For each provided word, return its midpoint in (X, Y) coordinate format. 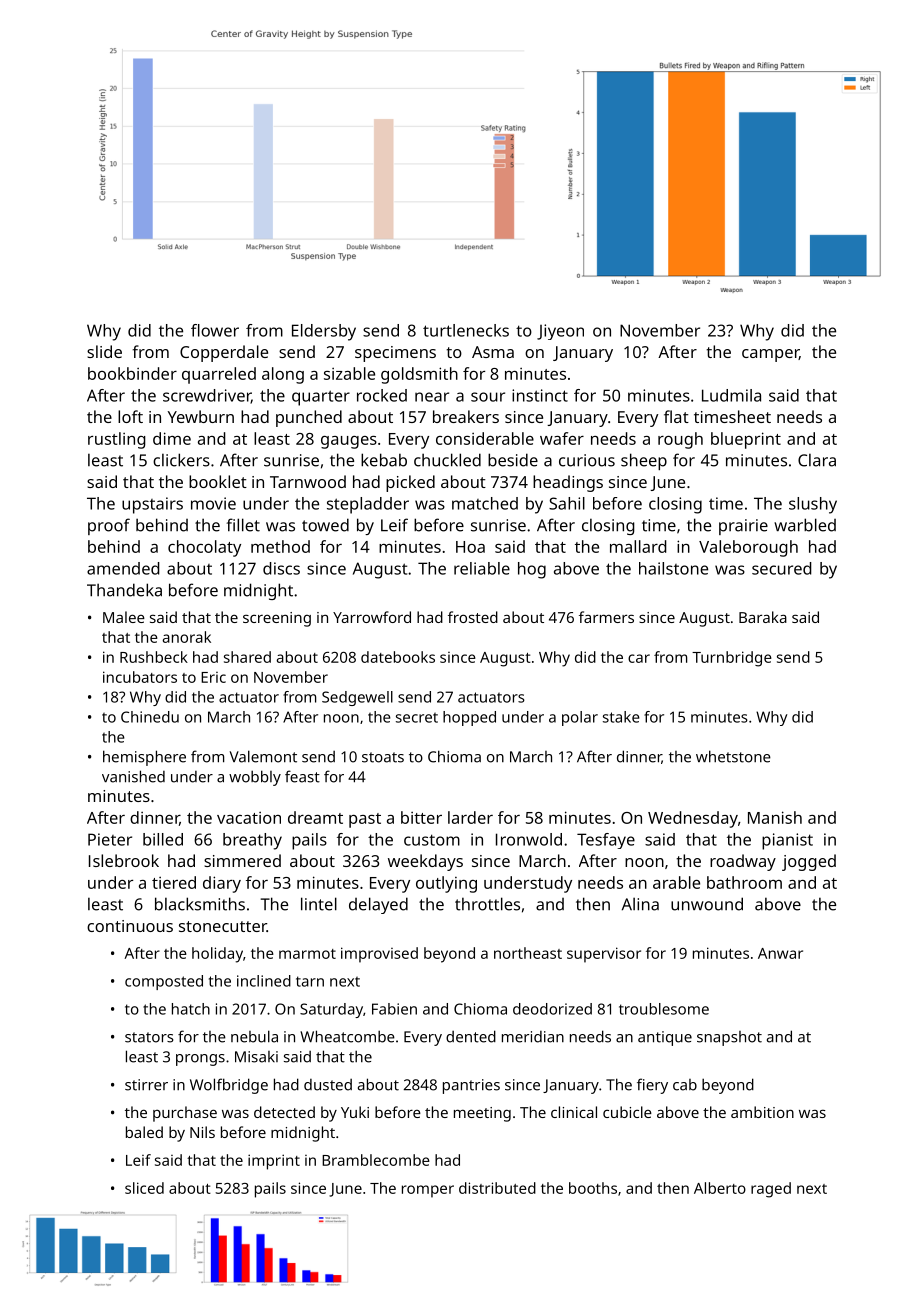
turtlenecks (466, 330)
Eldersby (324, 332)
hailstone (673, 568)
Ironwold (529, 839)
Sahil (567, 503)
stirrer (146, 1085)
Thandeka (124, 590)
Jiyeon (560, 332)
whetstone (733, 756)
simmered (242, 860)
